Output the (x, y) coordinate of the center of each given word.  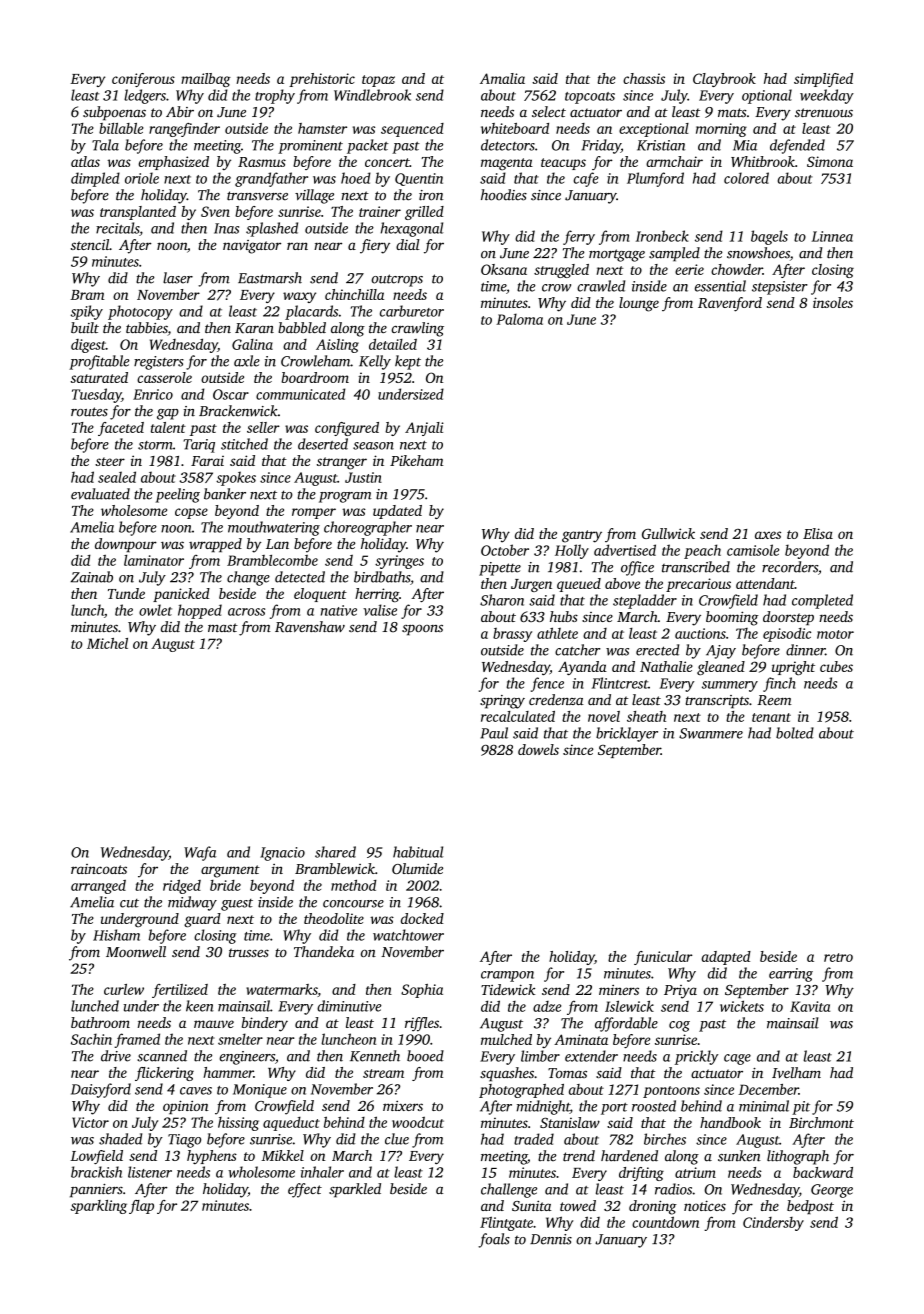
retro (838, 957)
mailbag (206, 80)
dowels (538, 749)
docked (422, 918)
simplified (823, 80)
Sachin (91, 1039)
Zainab (92, 577)
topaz (378, 81)
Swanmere (711, 733)
